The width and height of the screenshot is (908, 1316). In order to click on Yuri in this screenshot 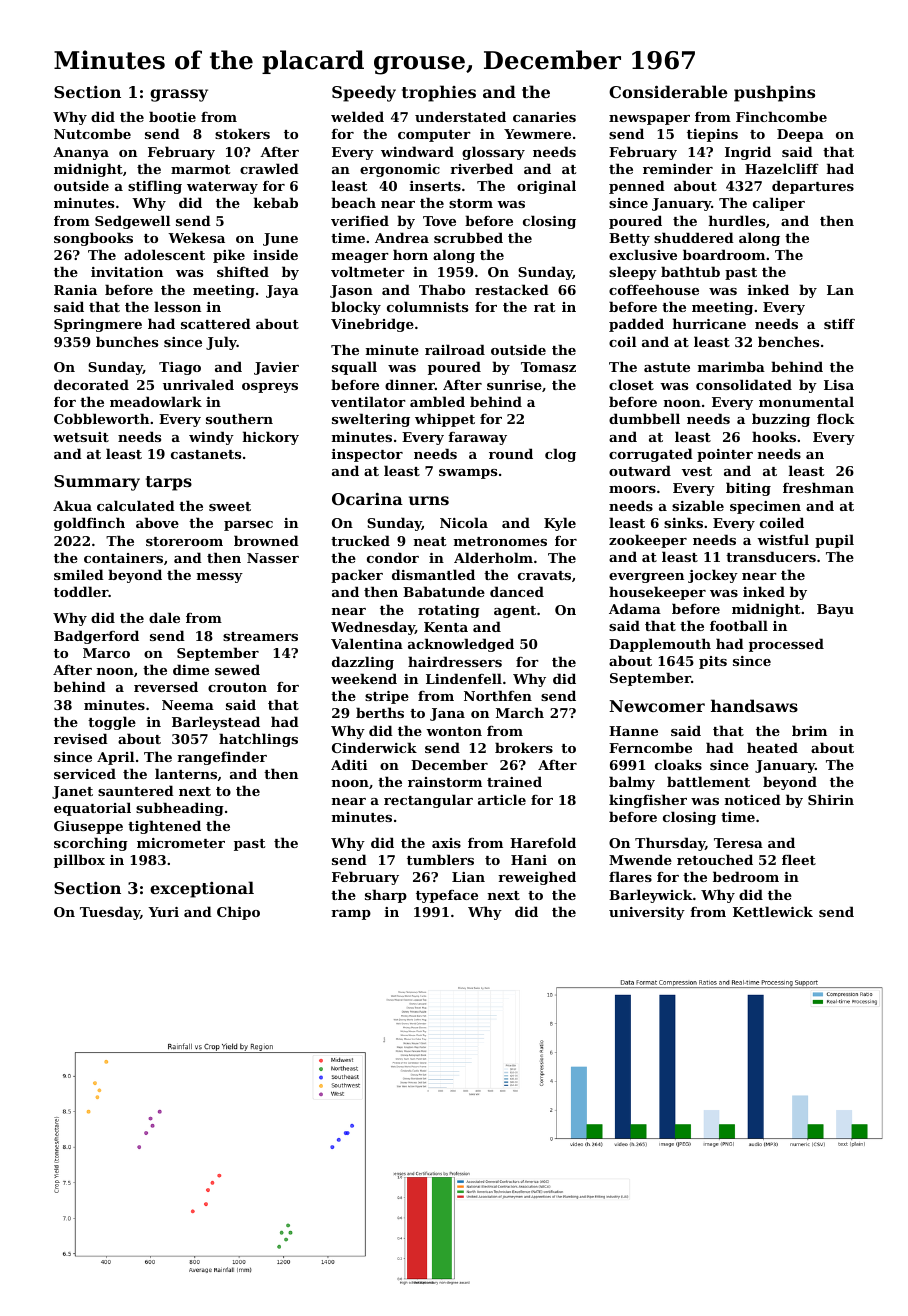, I will do `click(163, 912)`.
